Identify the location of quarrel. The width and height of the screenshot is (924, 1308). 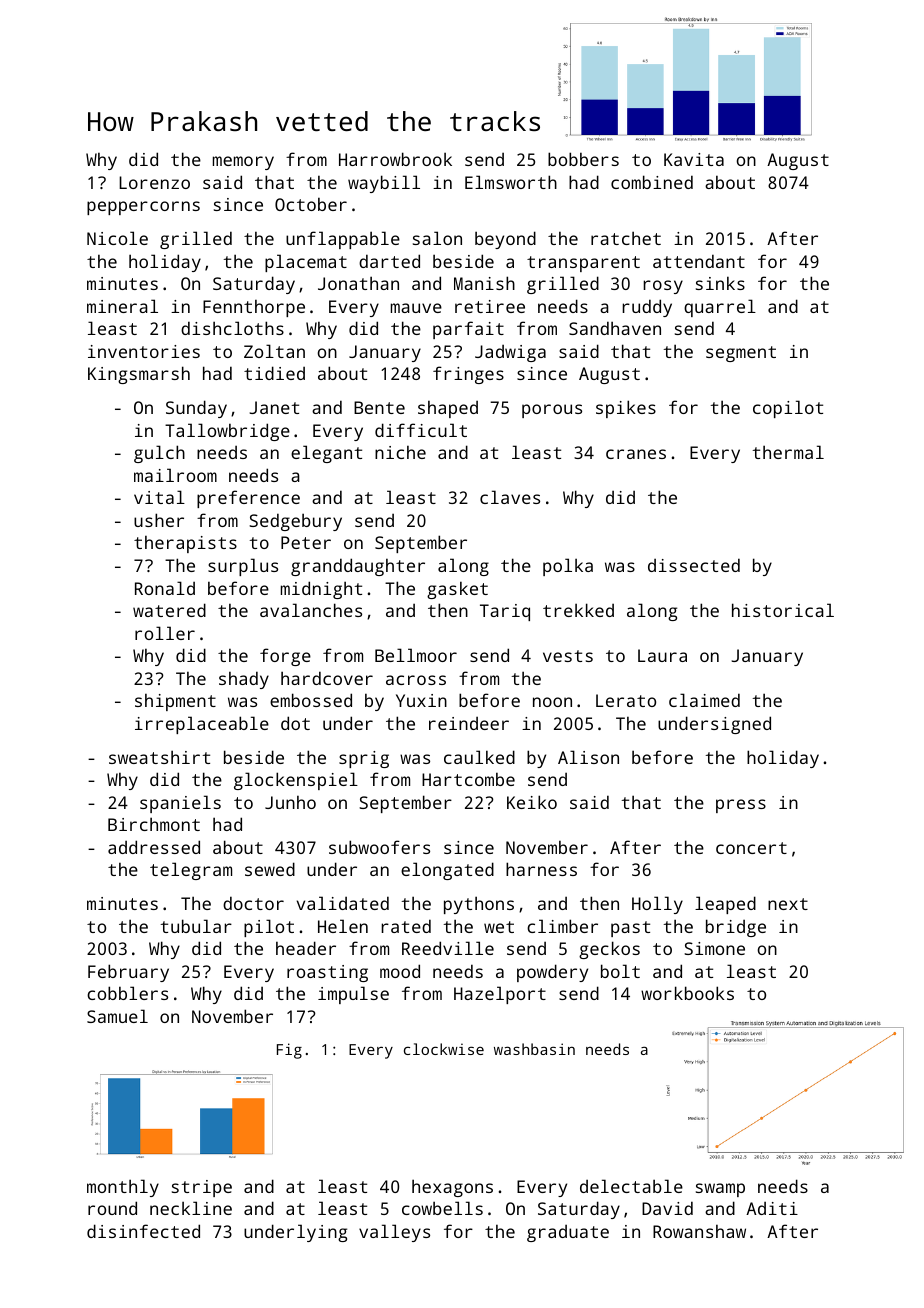
(720, 308).
